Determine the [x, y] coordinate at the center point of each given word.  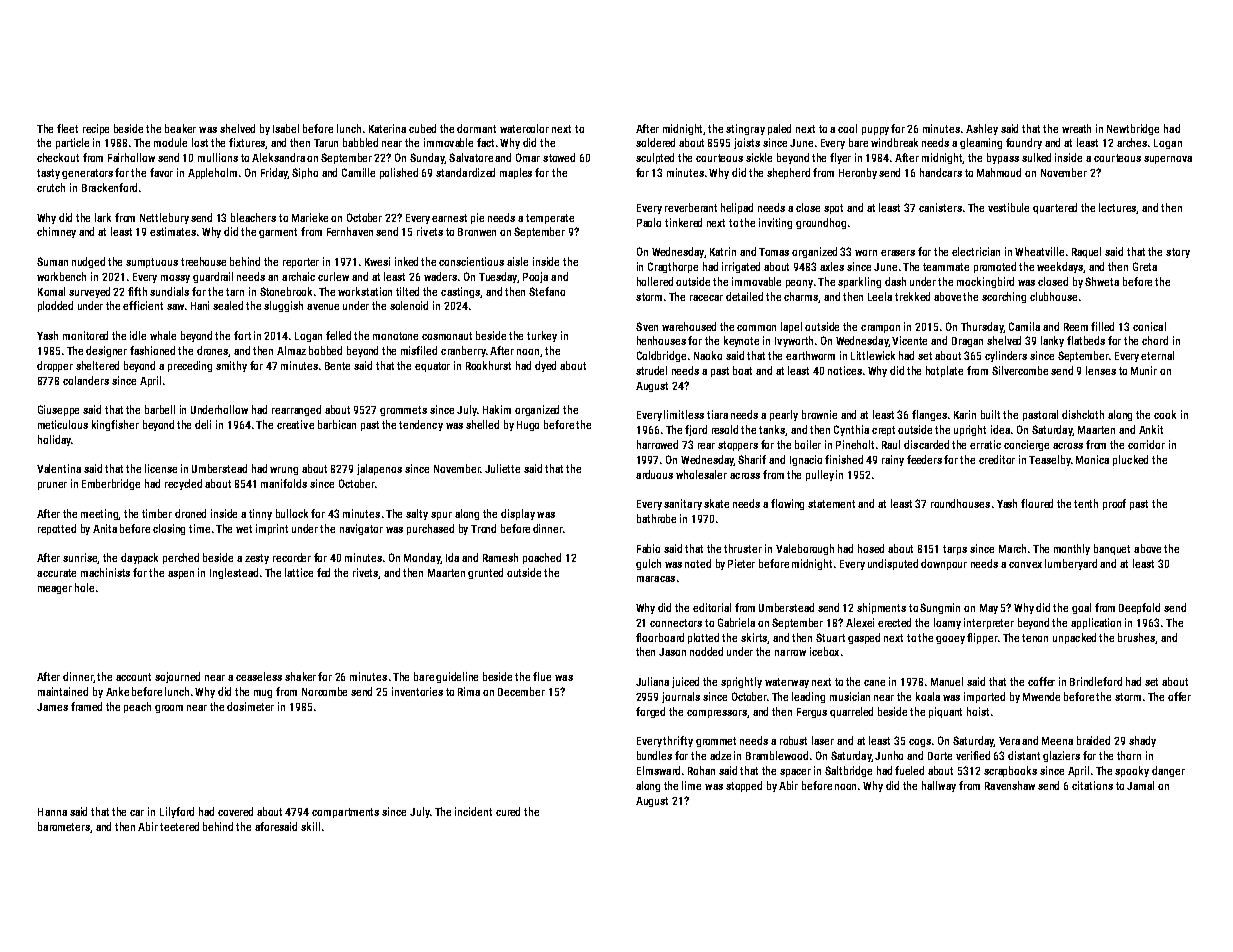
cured [508, 811]
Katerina [387, 128]
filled [1102, 326]
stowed [559, 157]
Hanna [52, 812]
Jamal [1140, 785]
